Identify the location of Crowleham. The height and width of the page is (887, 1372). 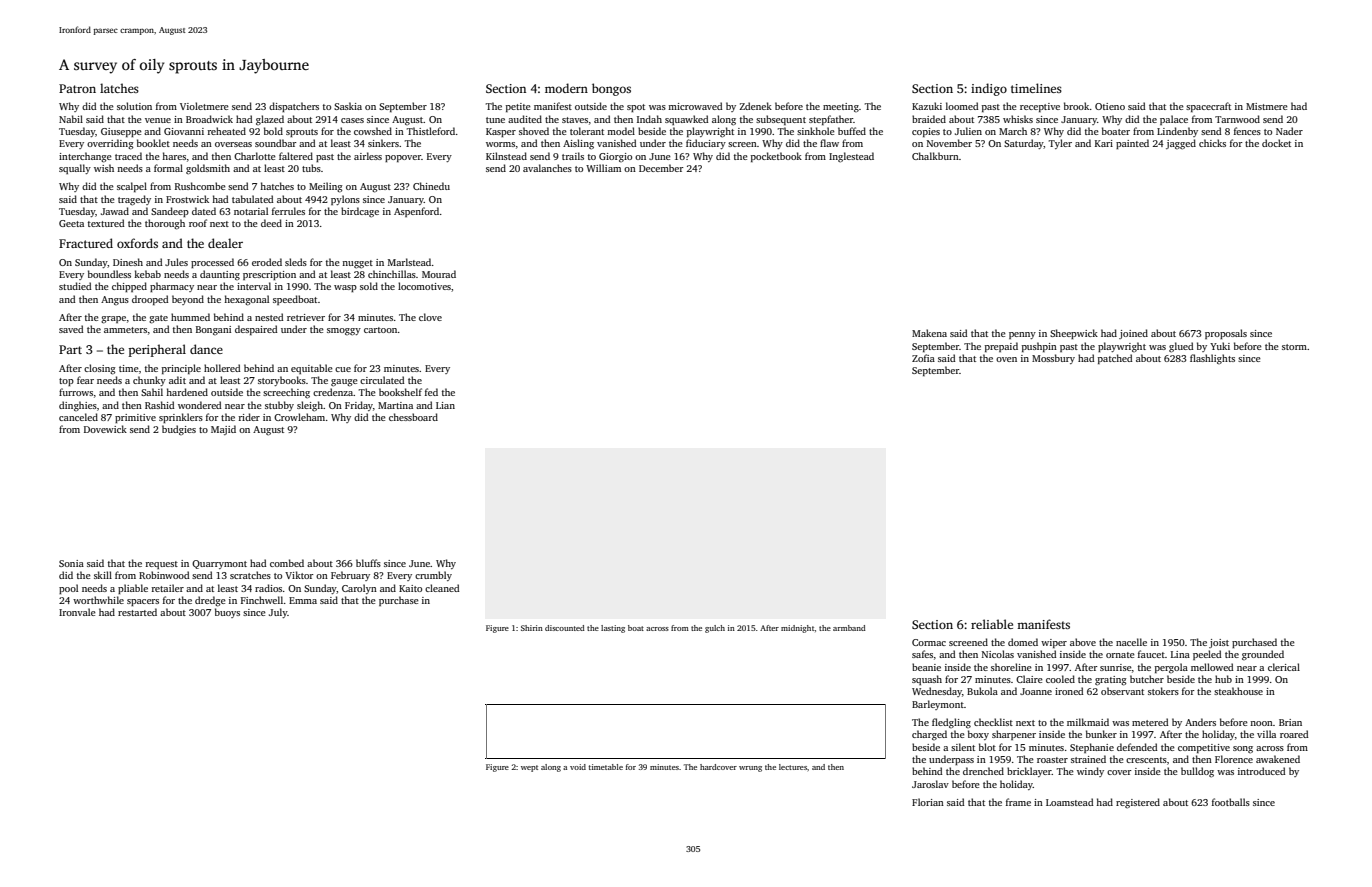
(299, 417).
